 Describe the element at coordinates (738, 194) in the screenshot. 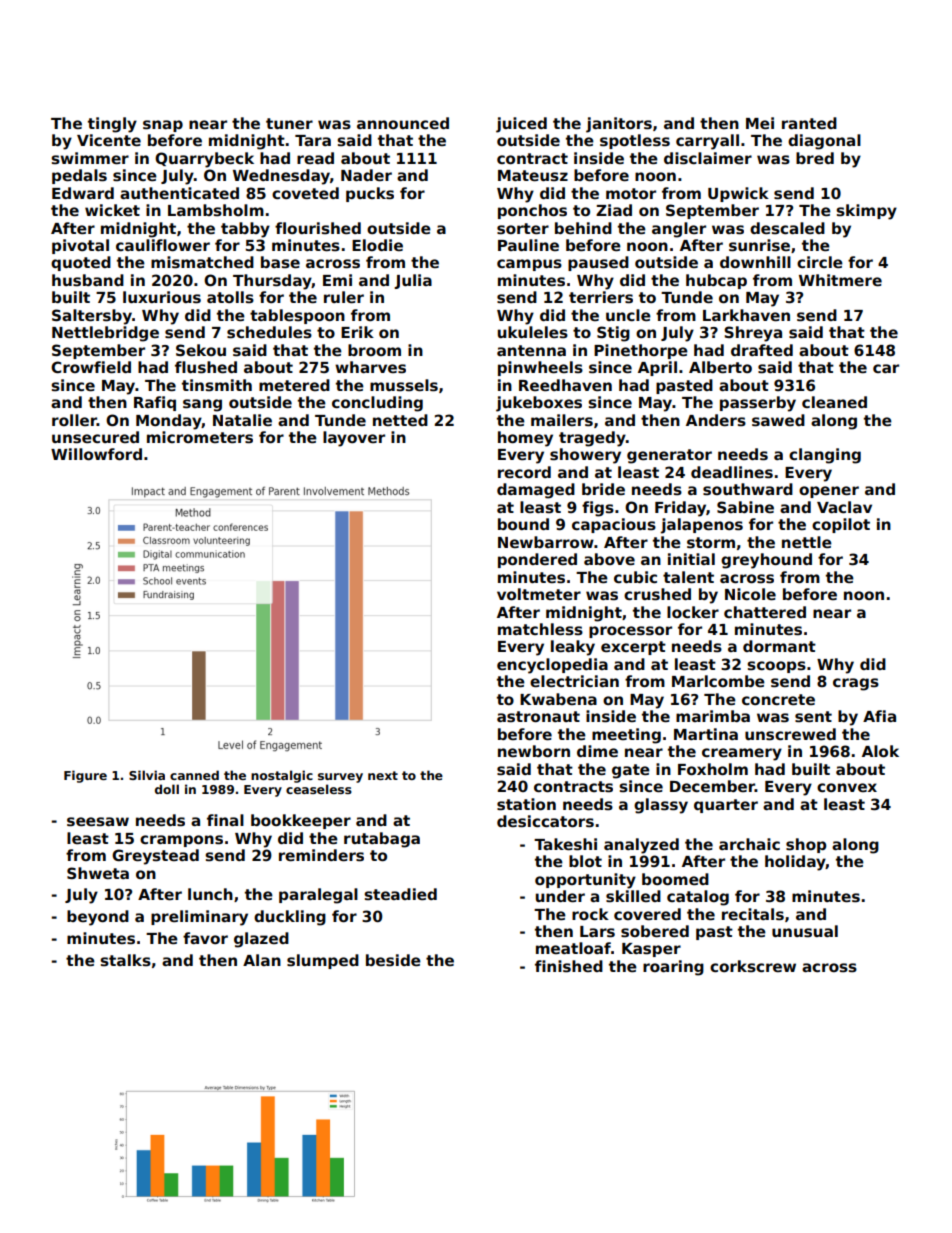

I see `Upwick` at that location.
